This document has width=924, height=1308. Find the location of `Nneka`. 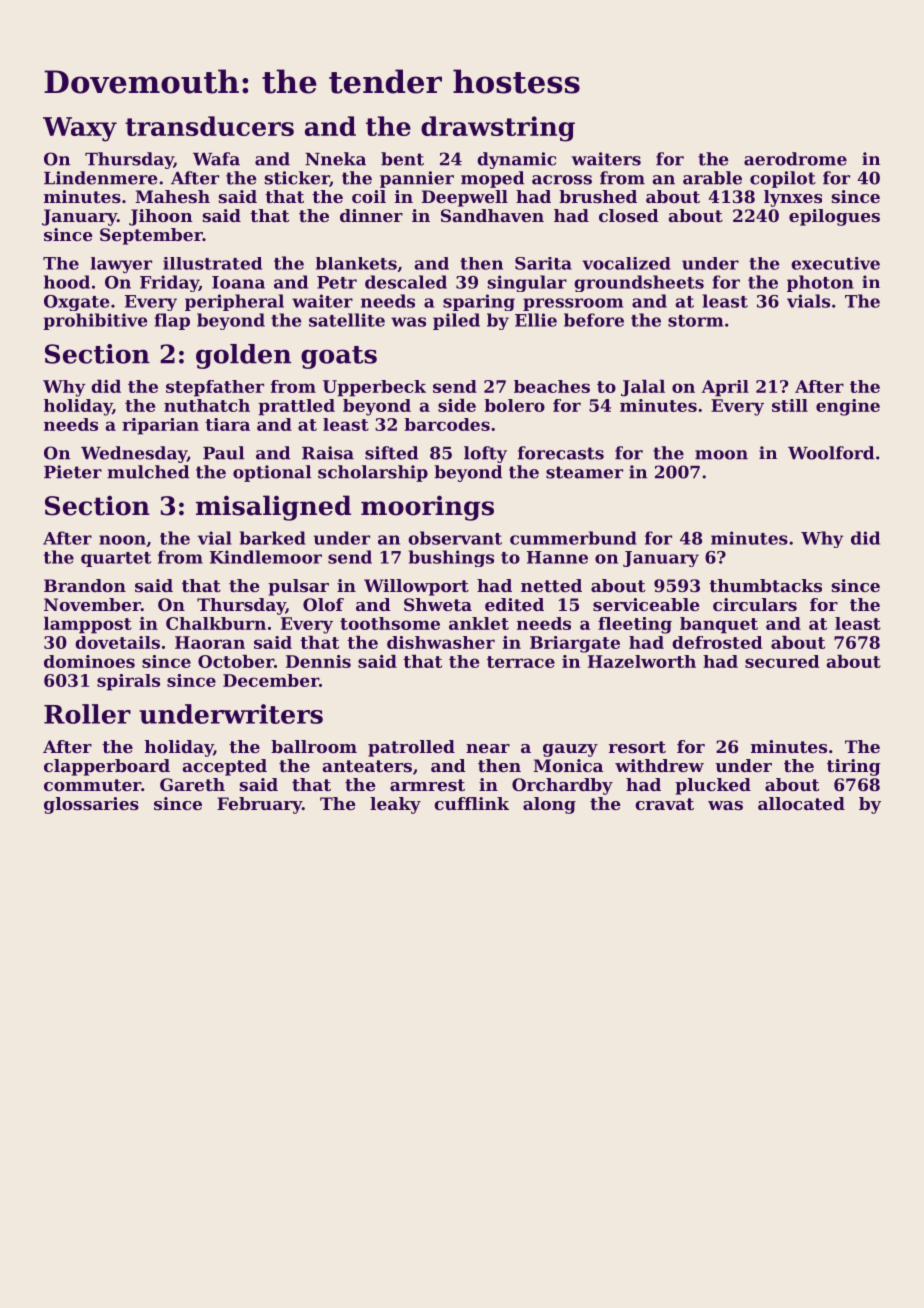

Nneka is located at coordinates (335, 159).
